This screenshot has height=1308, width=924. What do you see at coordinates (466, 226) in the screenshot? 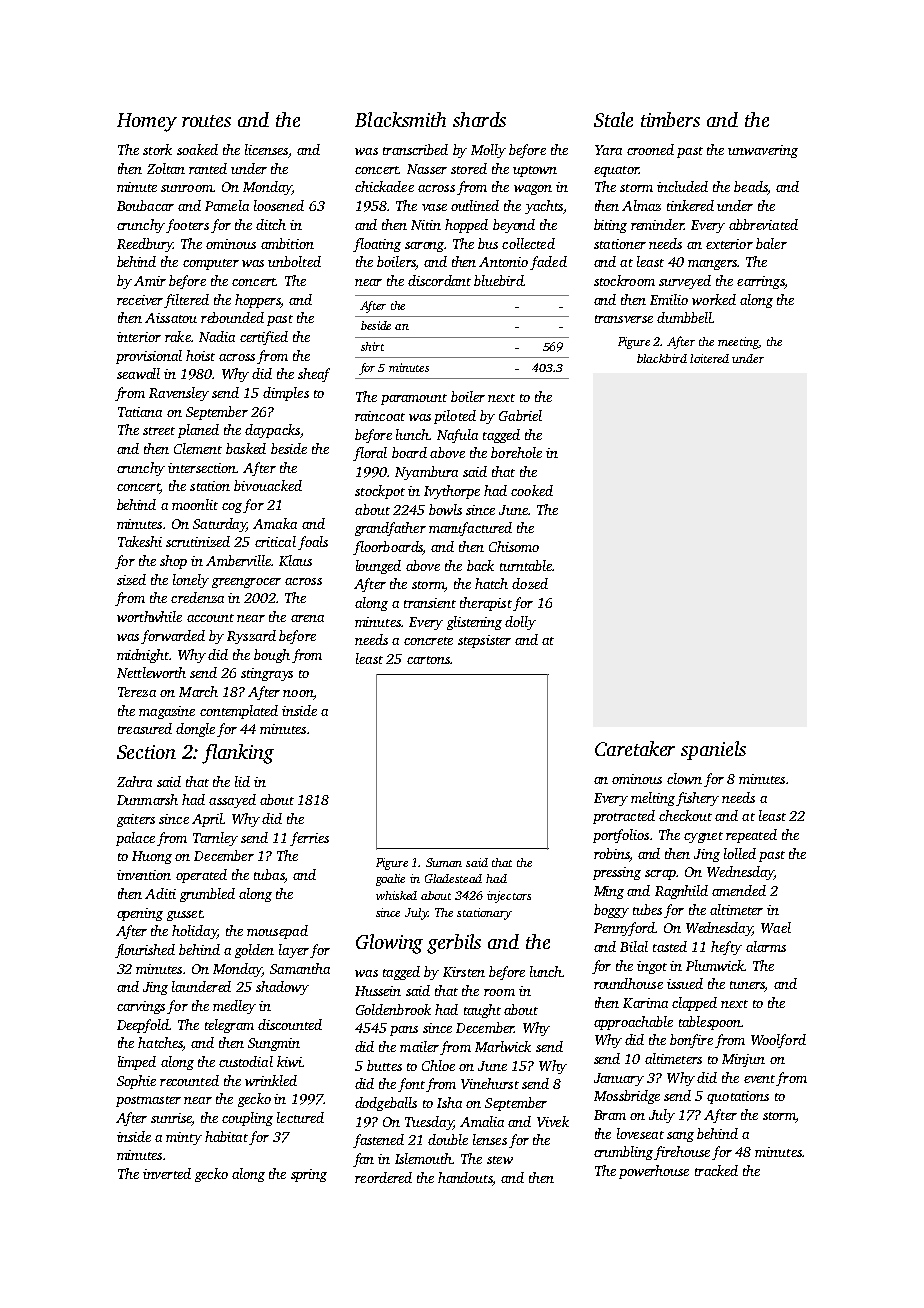
I see `hopped` at bounding box center [466, 226].
